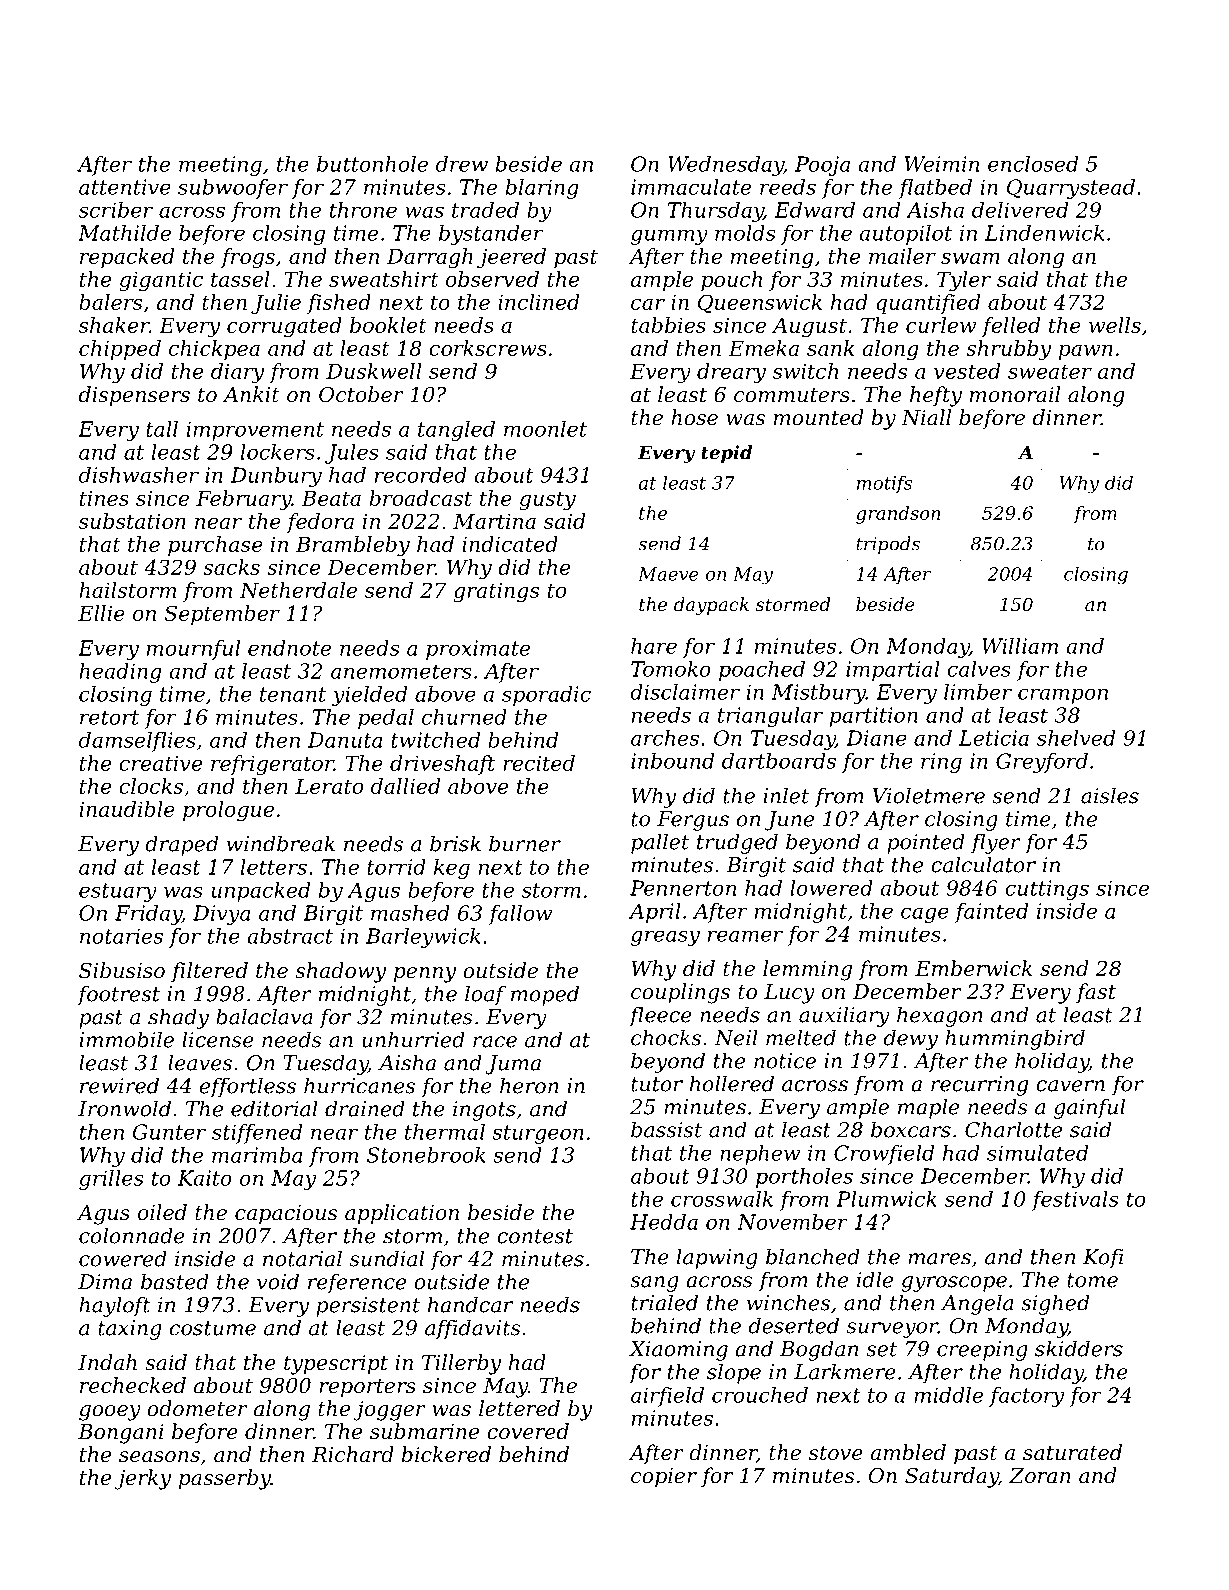  Describe the element at coordinates (264, 1016) in the page. I see `balaclava` at that location.
